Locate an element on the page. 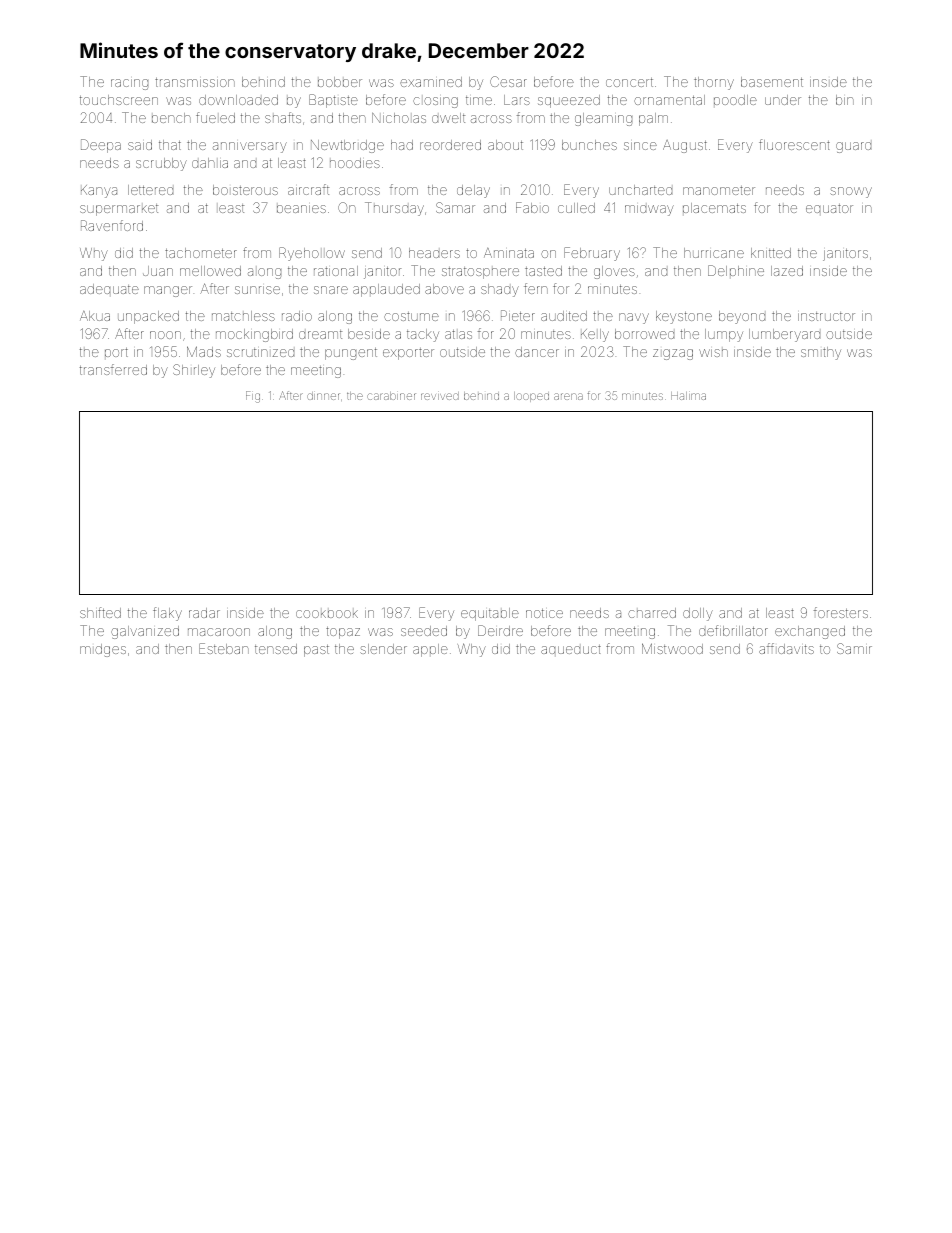 This document has width=952, height=1233. lazed is located at coordinates (787, 271).
